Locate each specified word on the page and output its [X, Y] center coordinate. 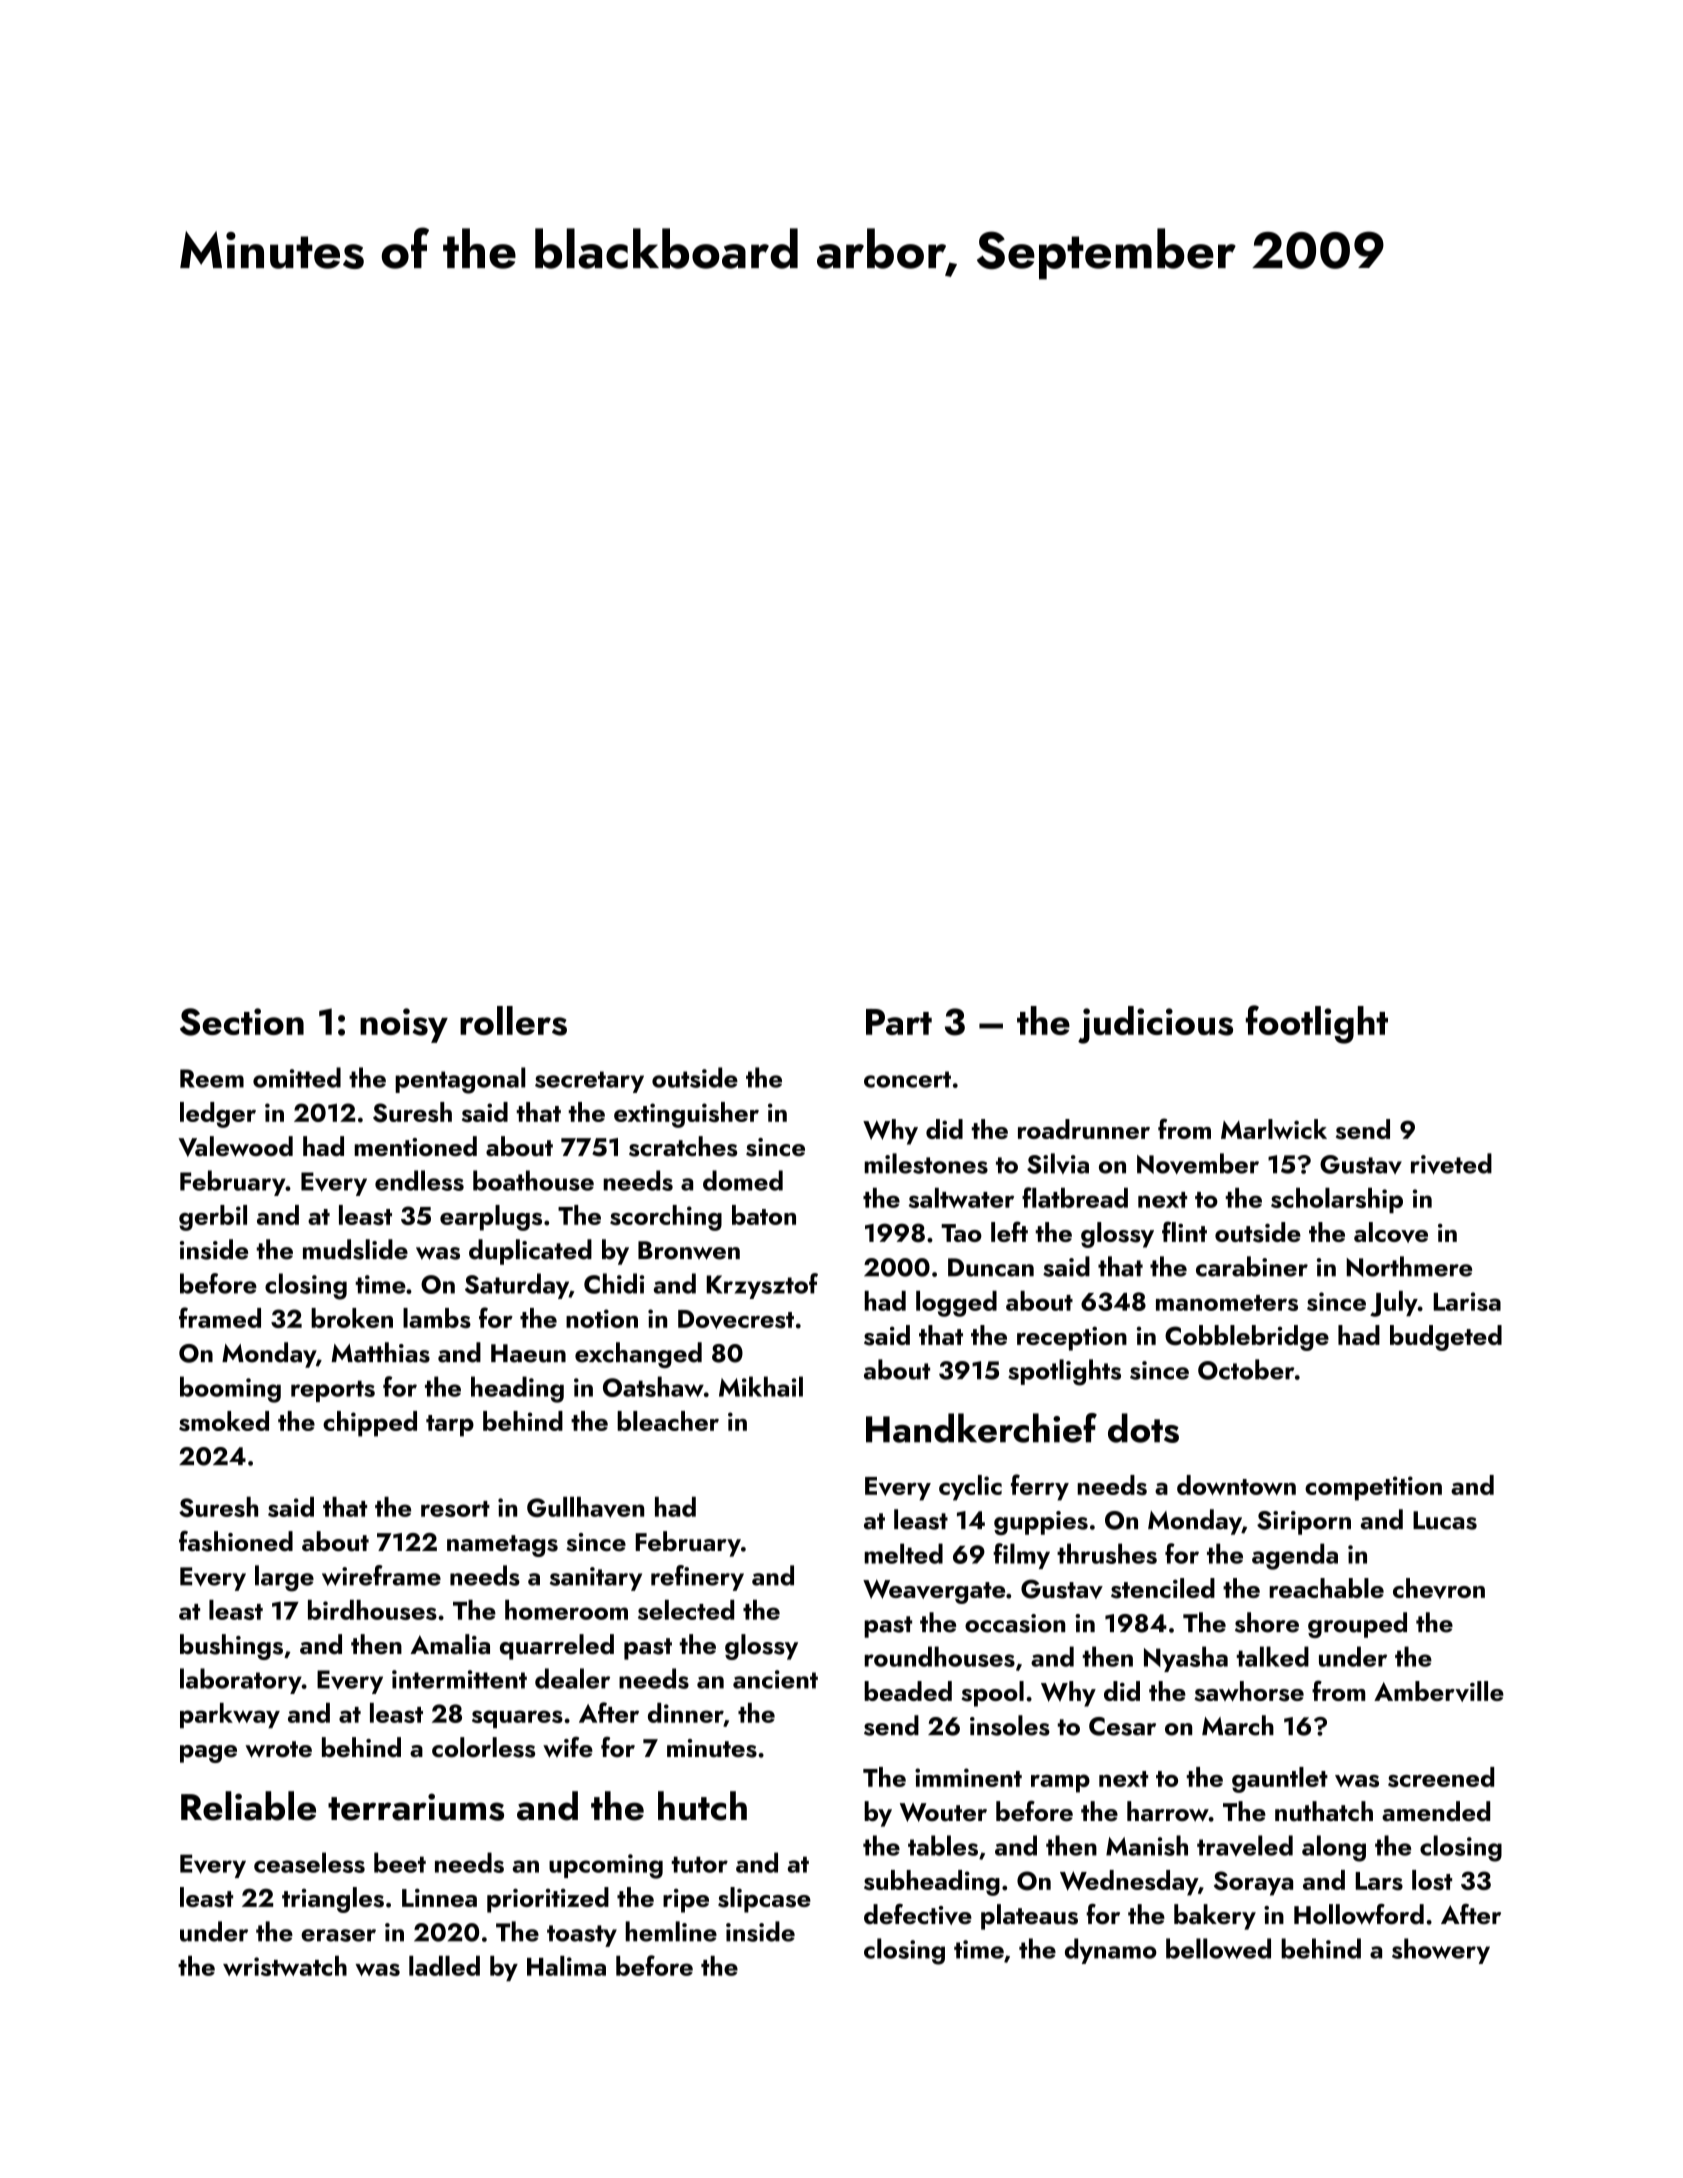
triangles [333, 1900]
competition [1373, 1488]
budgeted [1446, 1338]
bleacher [668, 1421]
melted [903, 1553]
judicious [1155, 1025]
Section [242, 1022]
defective [918, 1914]
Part [899, 1022]
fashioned [236, 1541]
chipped [370, 1424]
